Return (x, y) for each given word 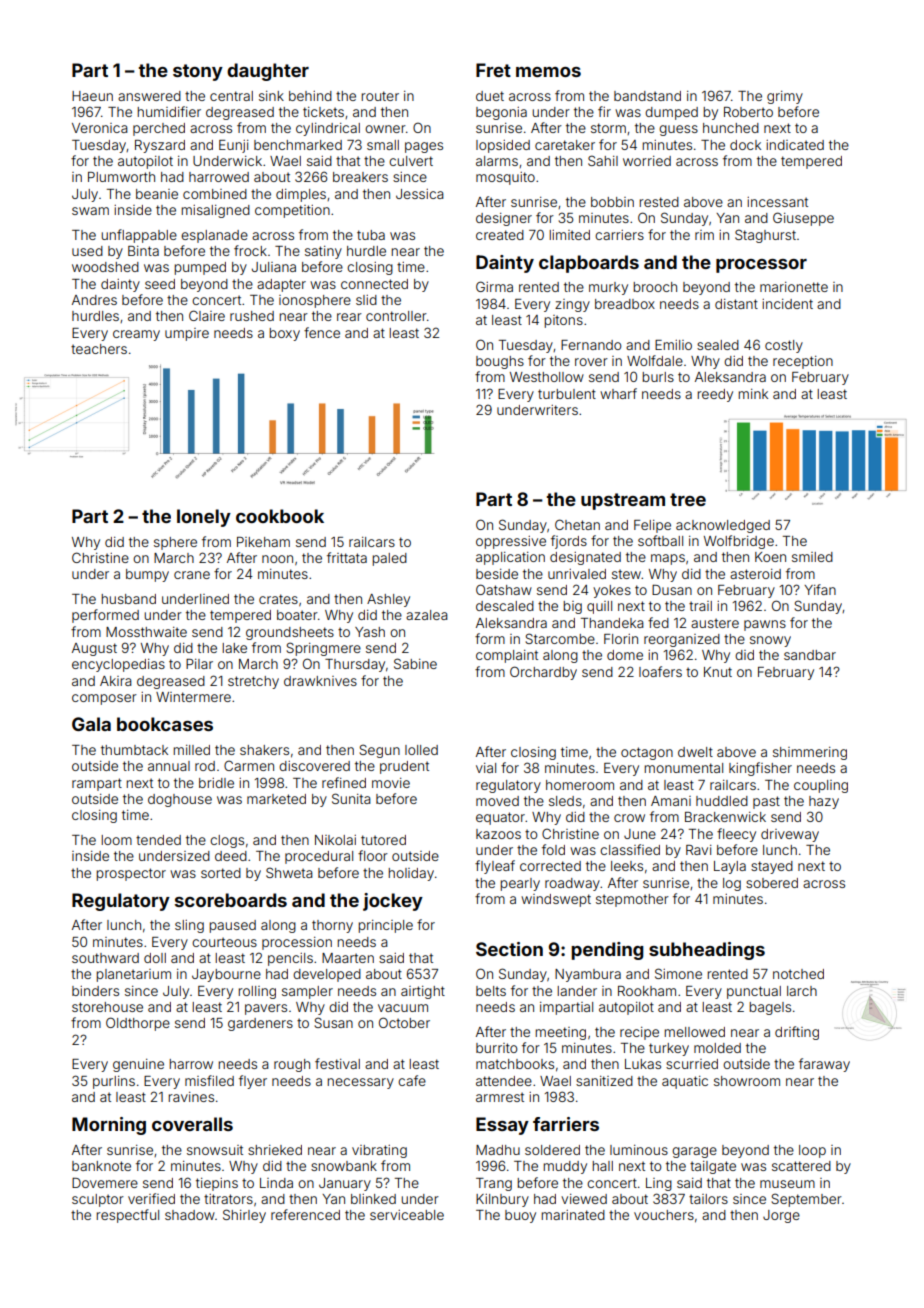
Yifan (820, 589)
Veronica (100, 128)
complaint (507, 656)
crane (192, 575)
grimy (785, 97)
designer (504, 219)
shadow (190, 1215)
